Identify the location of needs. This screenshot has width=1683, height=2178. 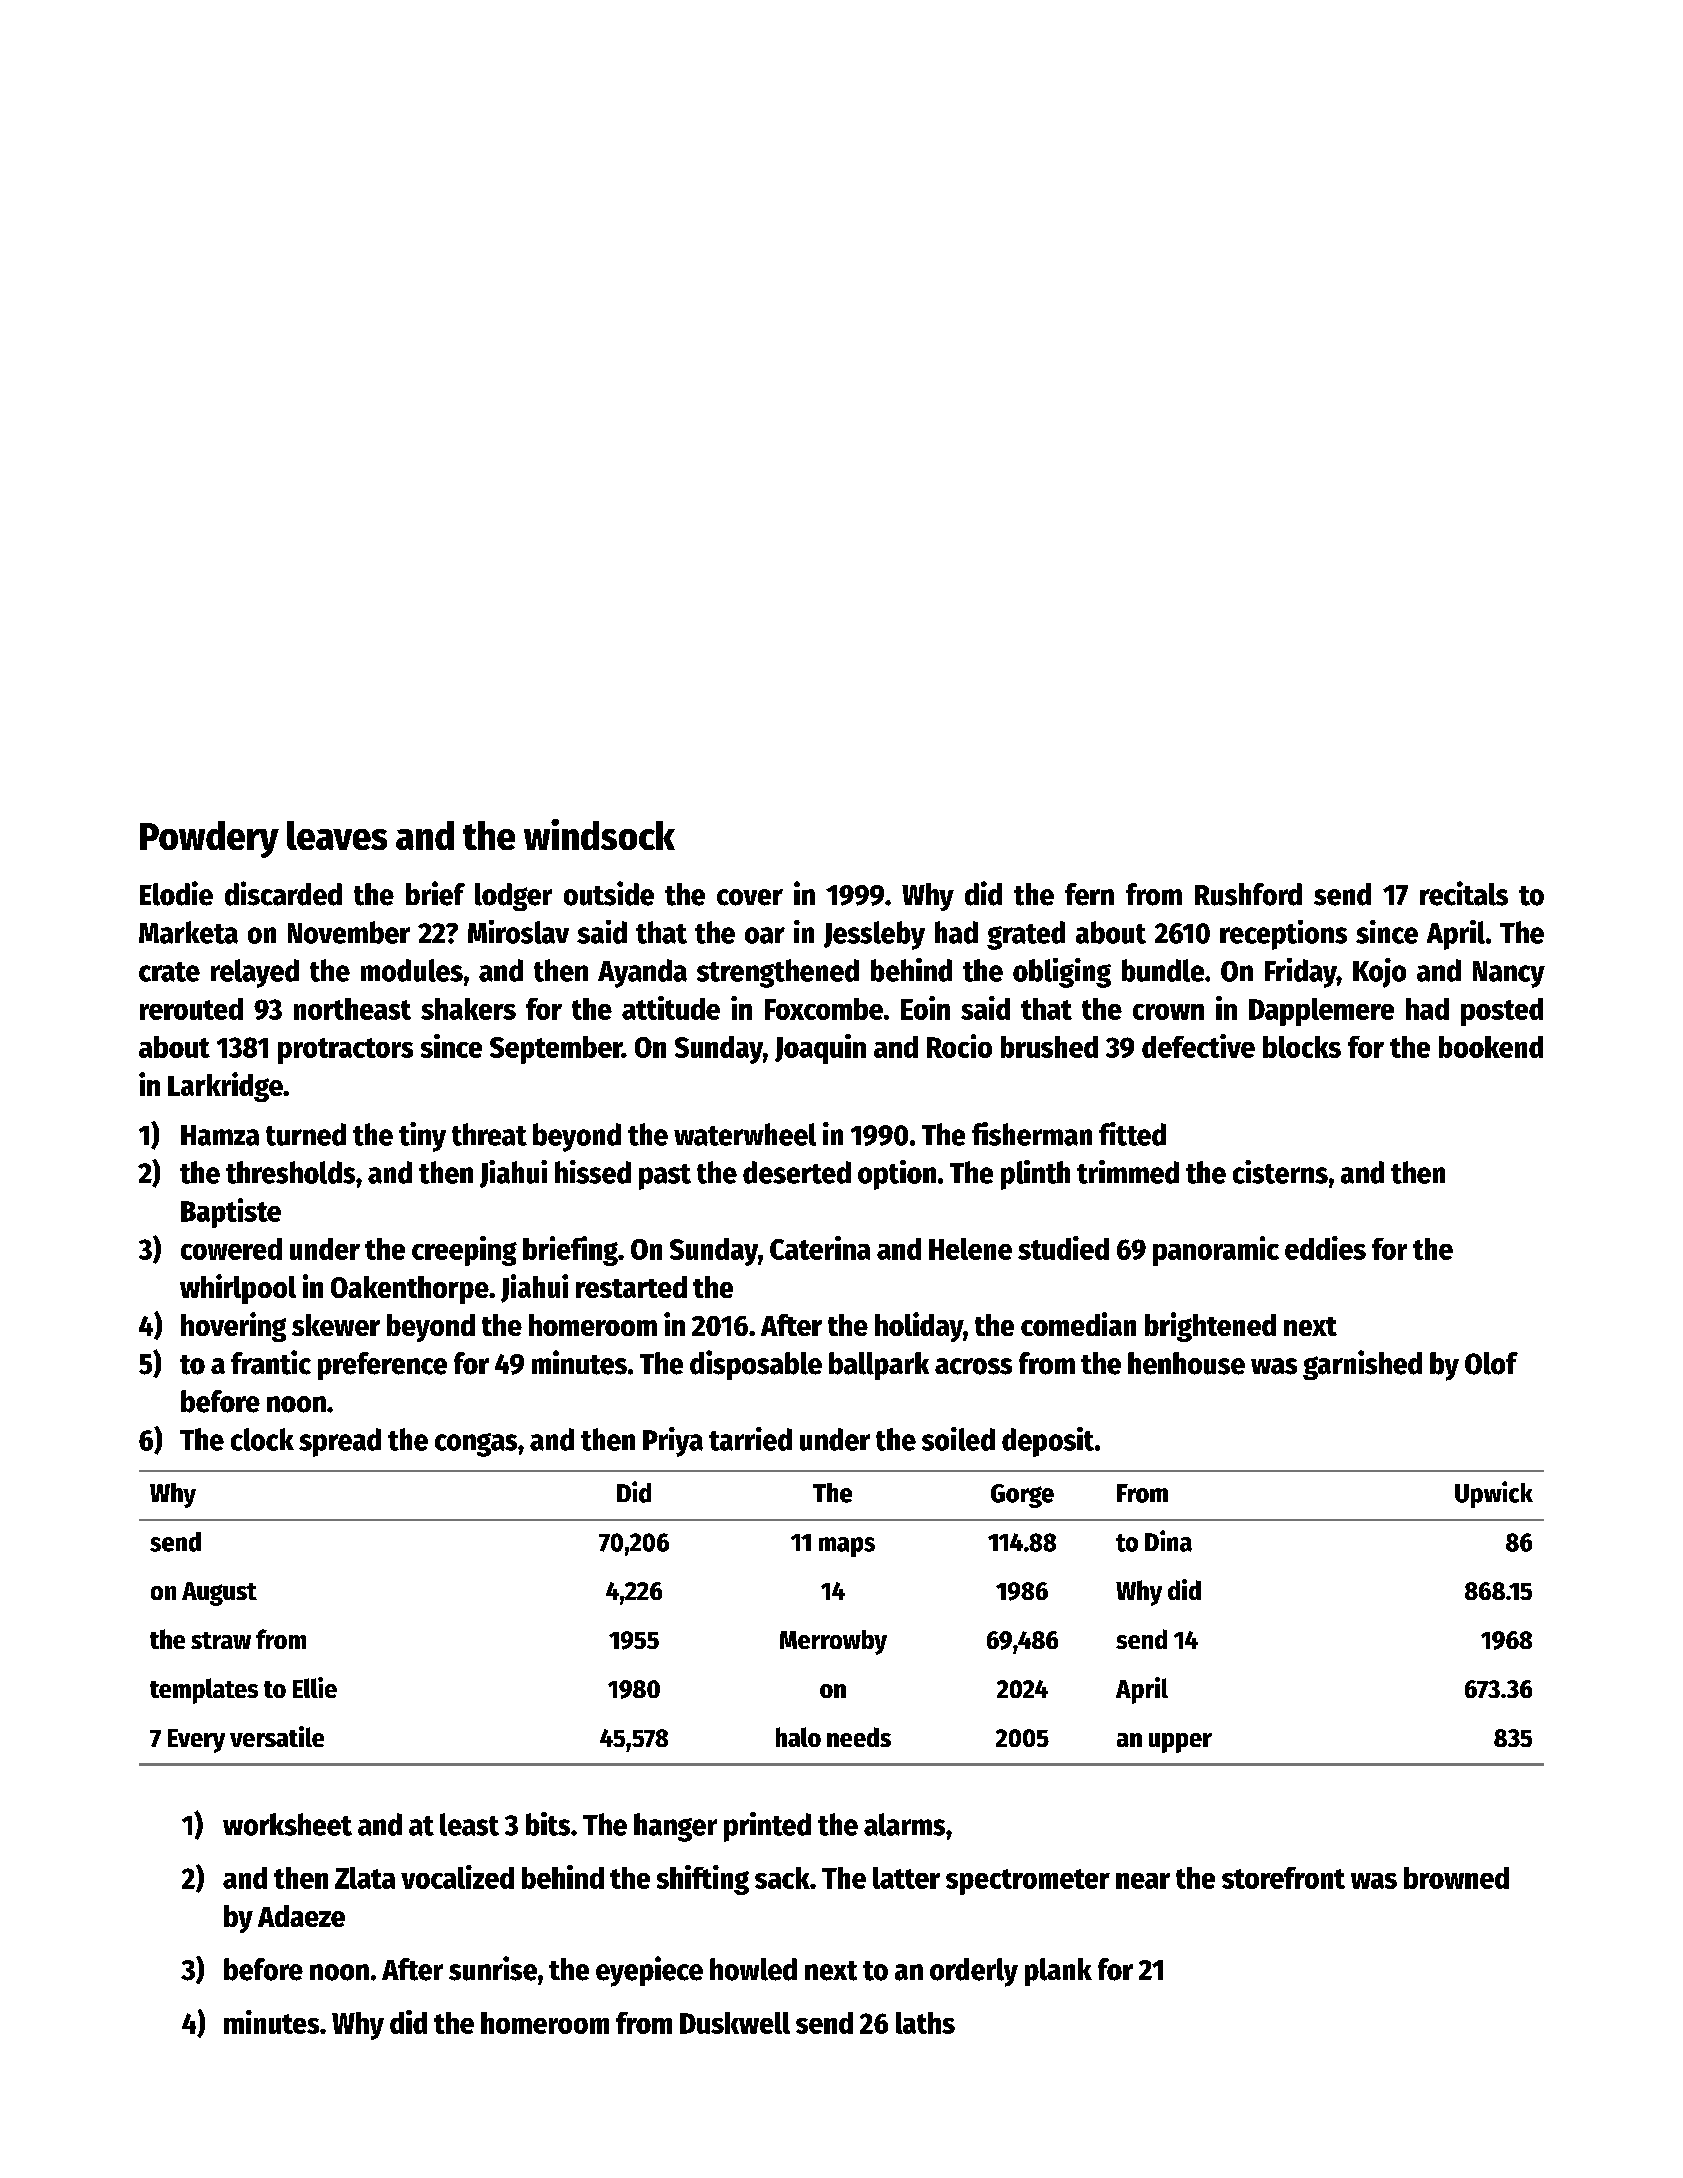
(859, 1737).
